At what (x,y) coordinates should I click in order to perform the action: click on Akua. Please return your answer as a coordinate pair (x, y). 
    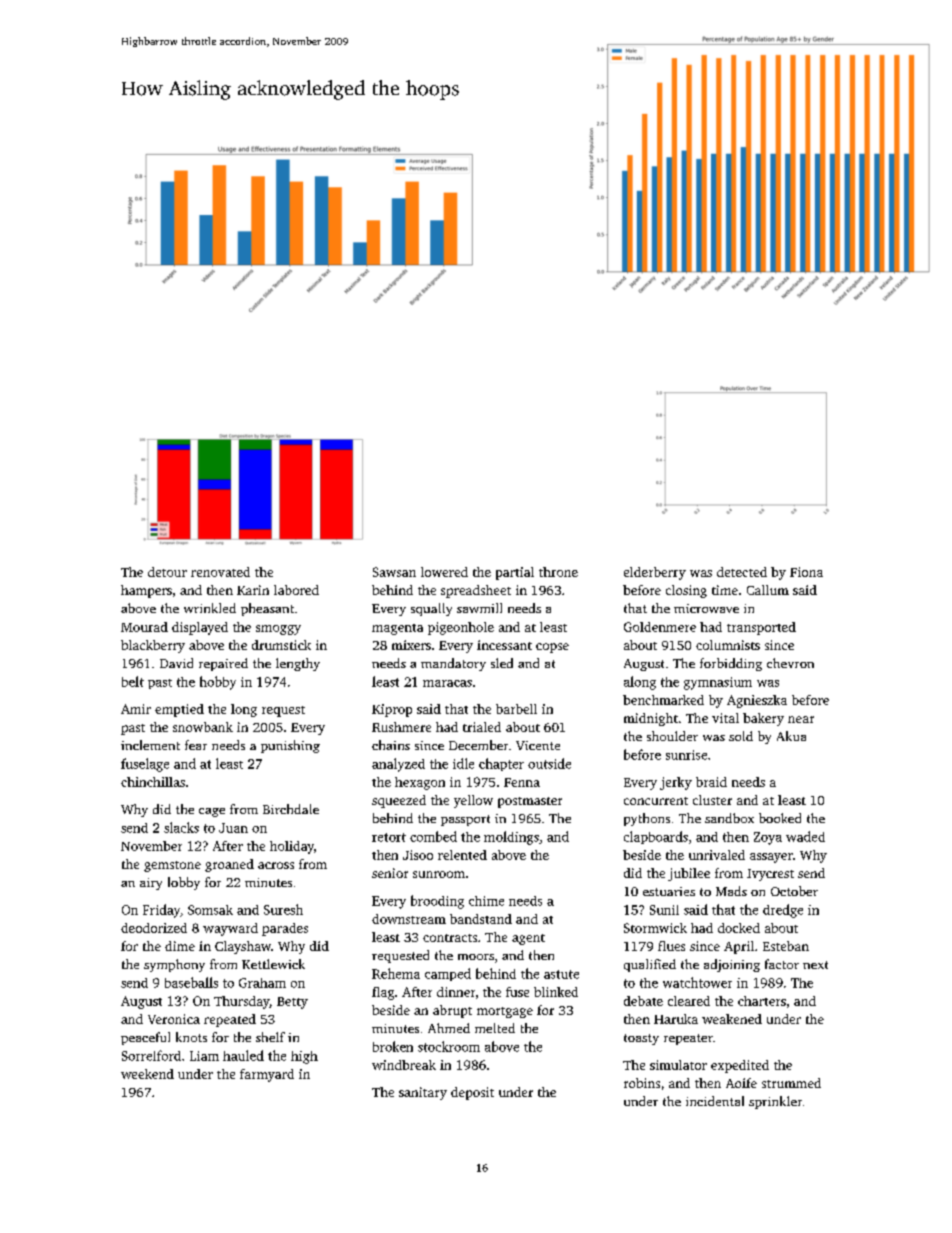
    Looking at the image, I should click on (791, 736).
